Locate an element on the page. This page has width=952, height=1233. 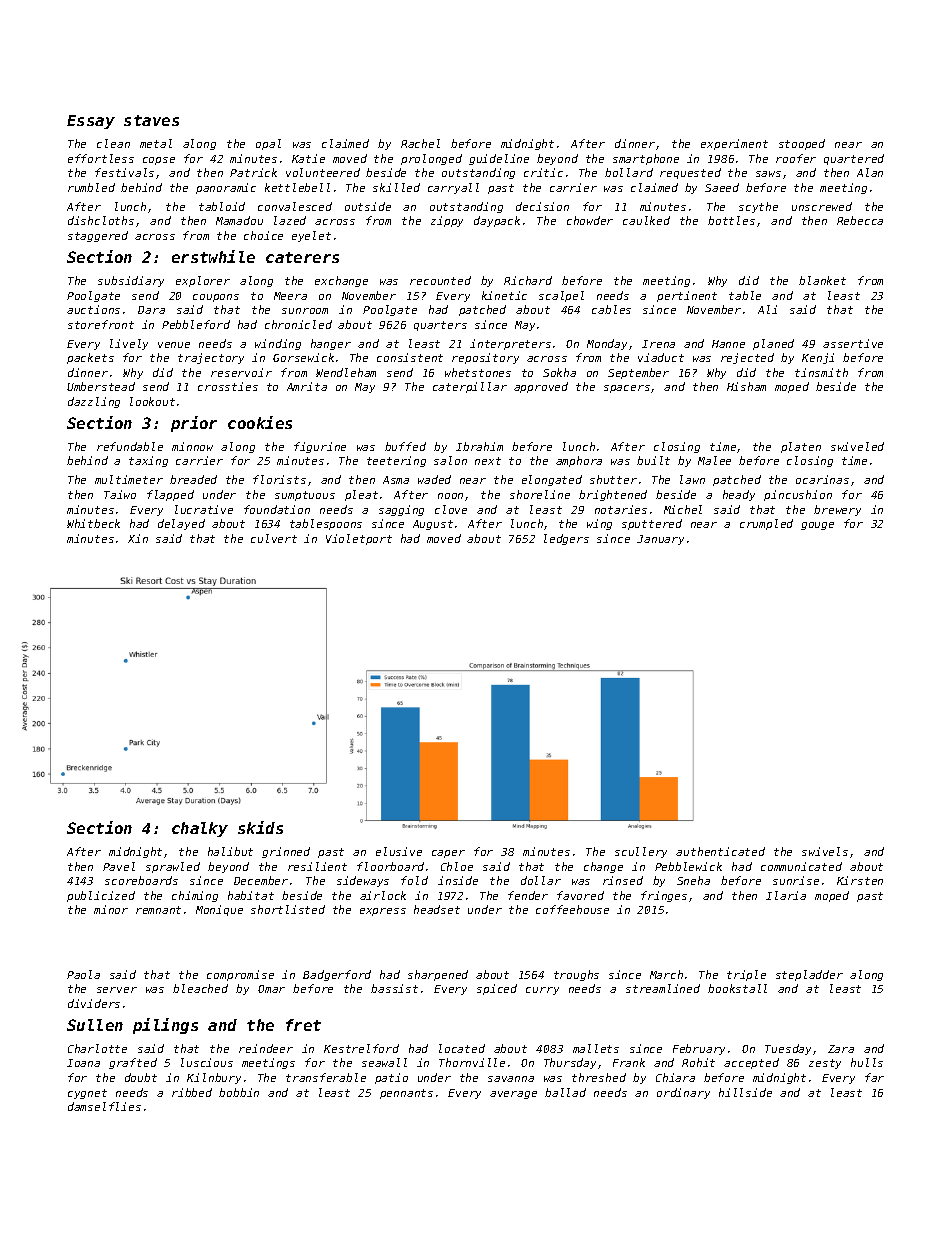
ribbed is located at coordinates (192, 1092).
